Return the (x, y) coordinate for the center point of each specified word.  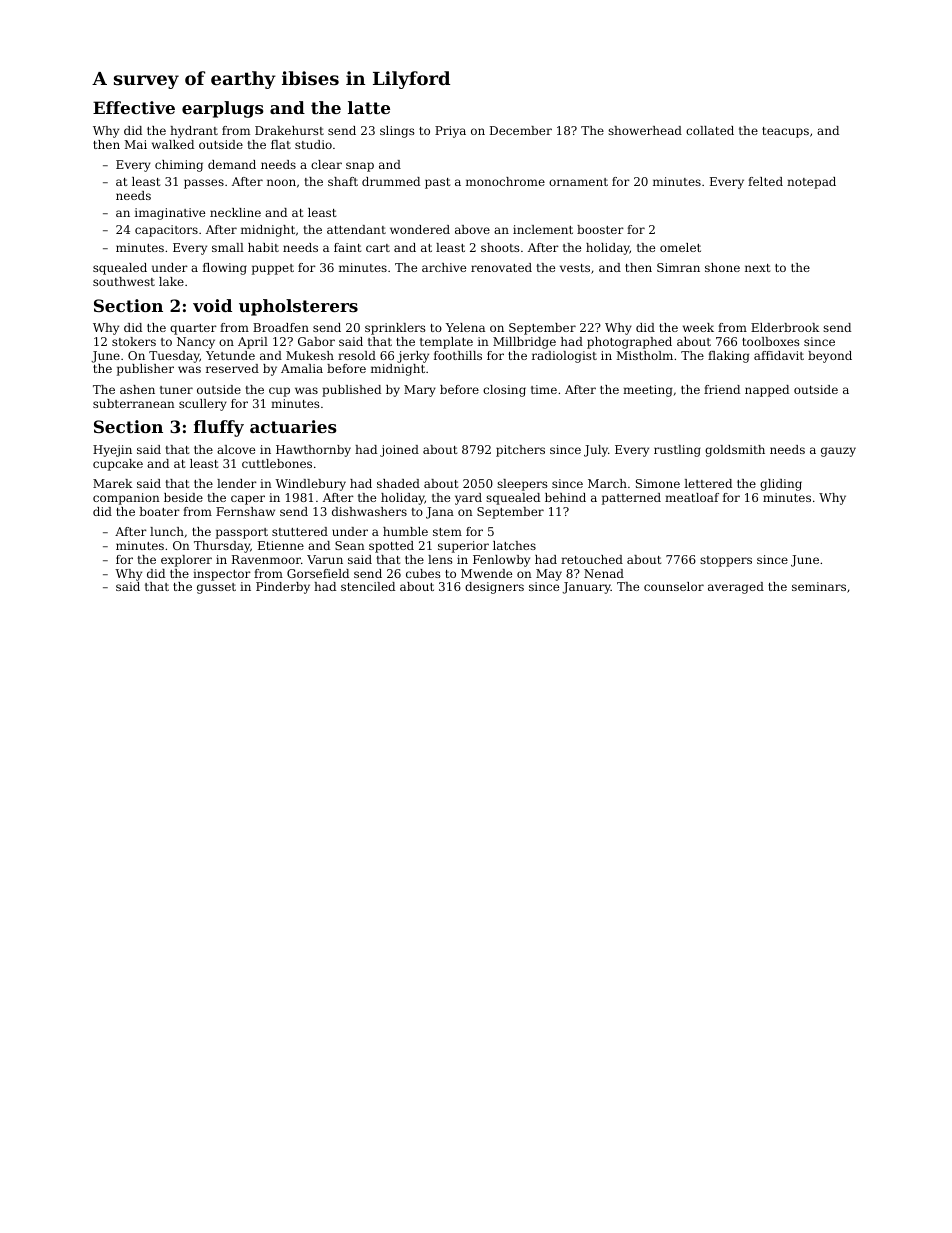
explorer (186, 561)
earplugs (223, 109)
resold (357, 355)
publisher (145, 370)
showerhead (645, 130)
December (521, 130)
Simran (678, 267)
